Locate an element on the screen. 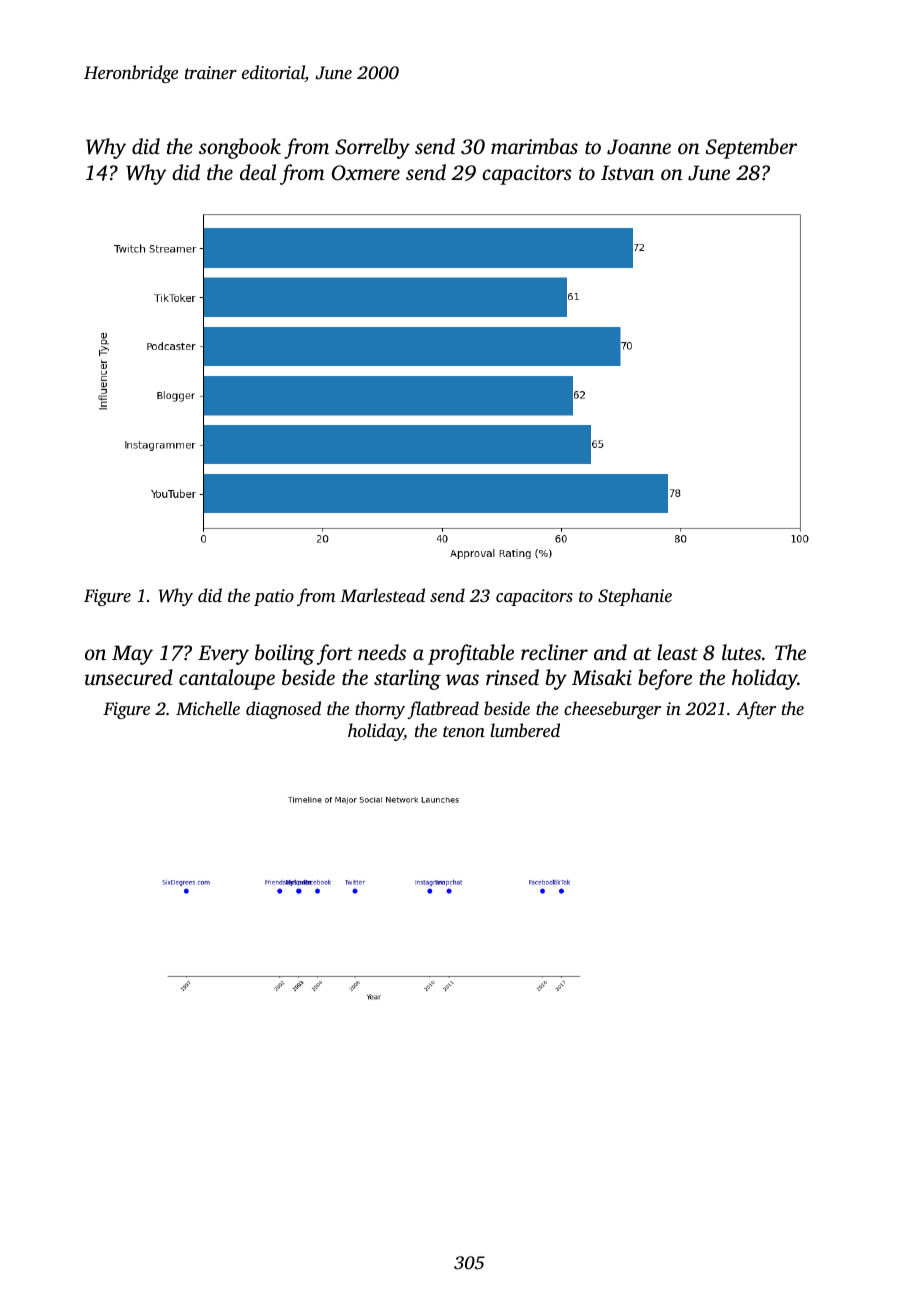  Marlestead is located at coordinates (382, 595).
